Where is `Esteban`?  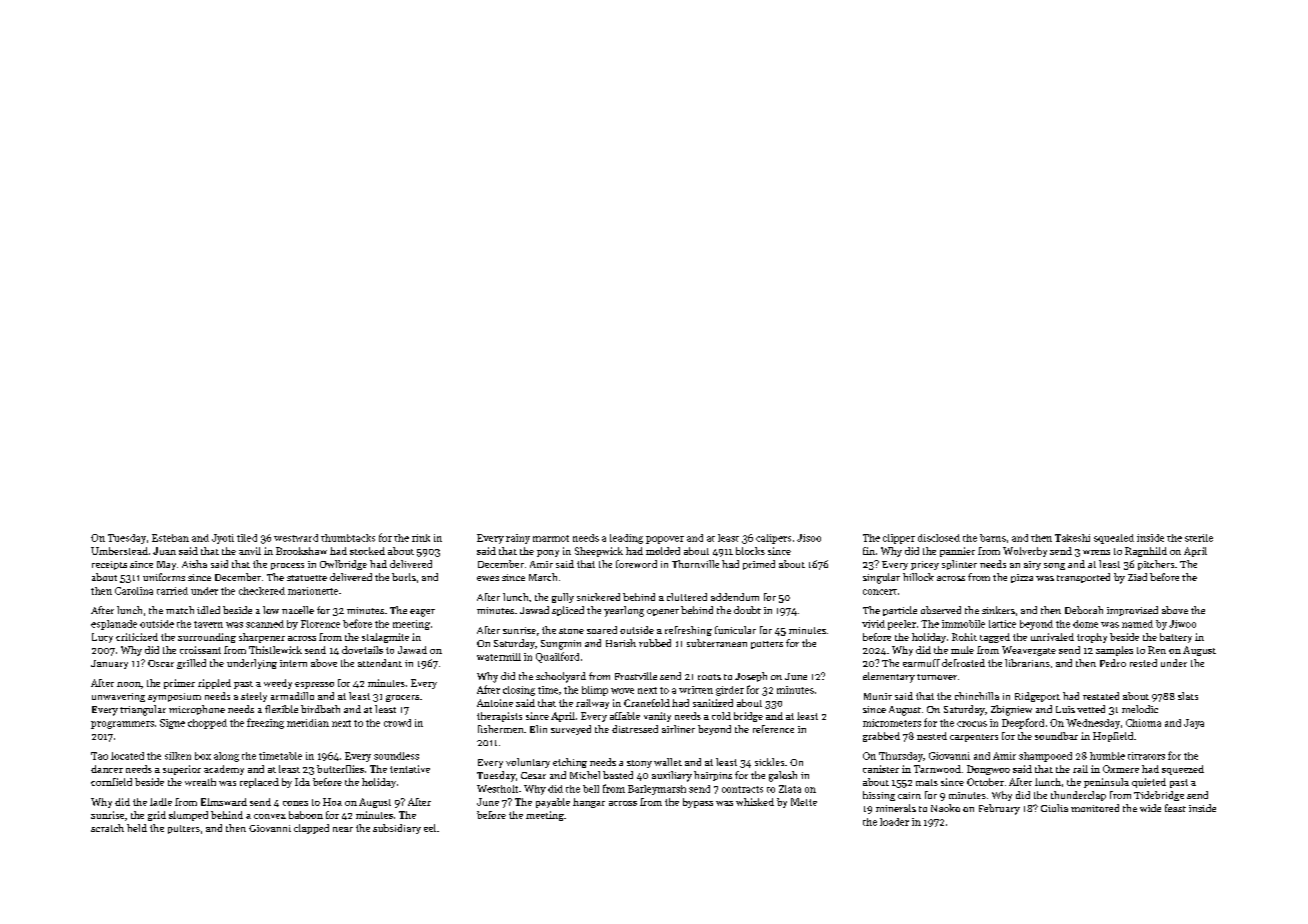
Esteban is located at coordinates (170, 538).
